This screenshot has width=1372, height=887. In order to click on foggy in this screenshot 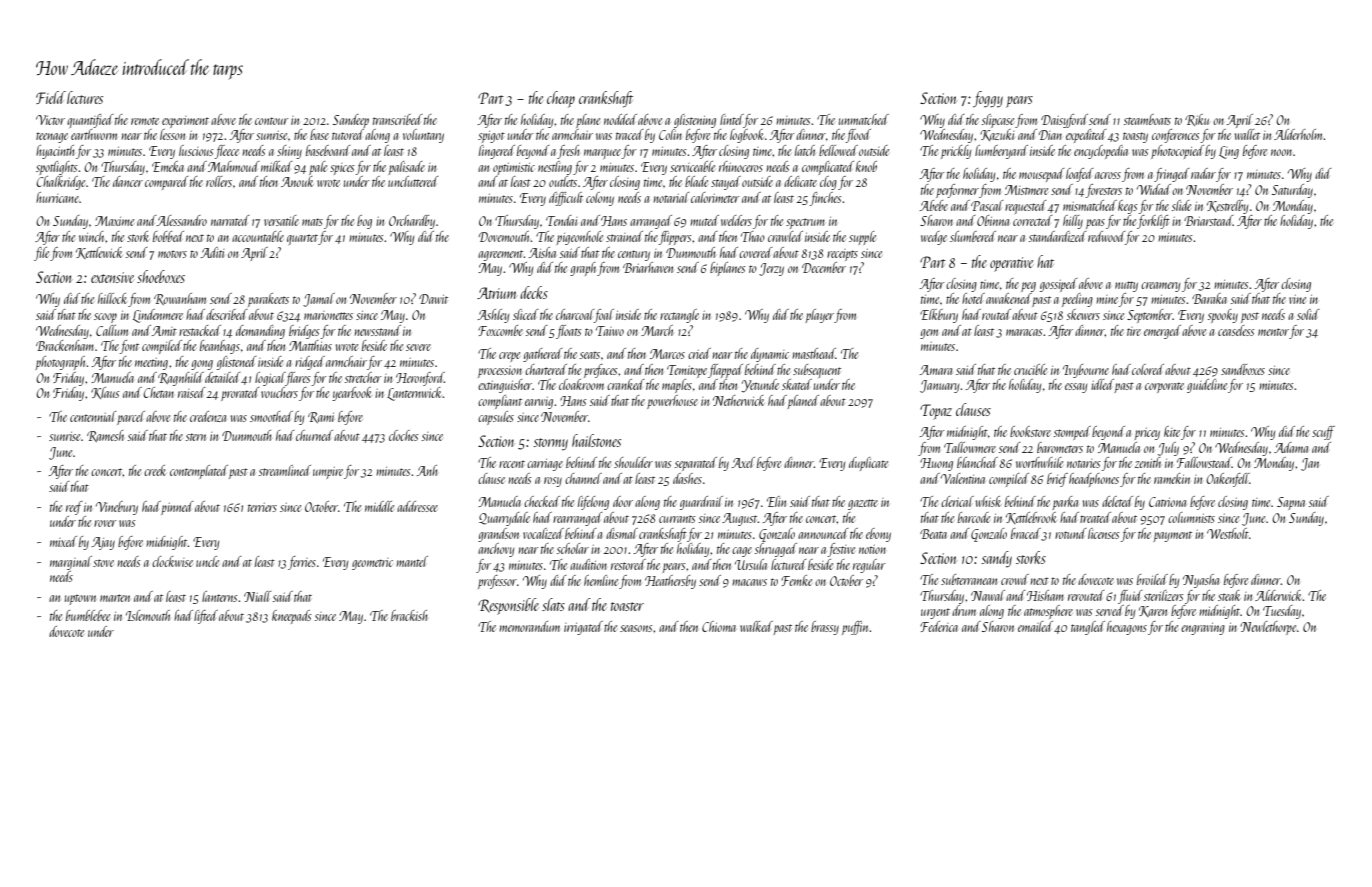, I will do `click(988, 99)`.
